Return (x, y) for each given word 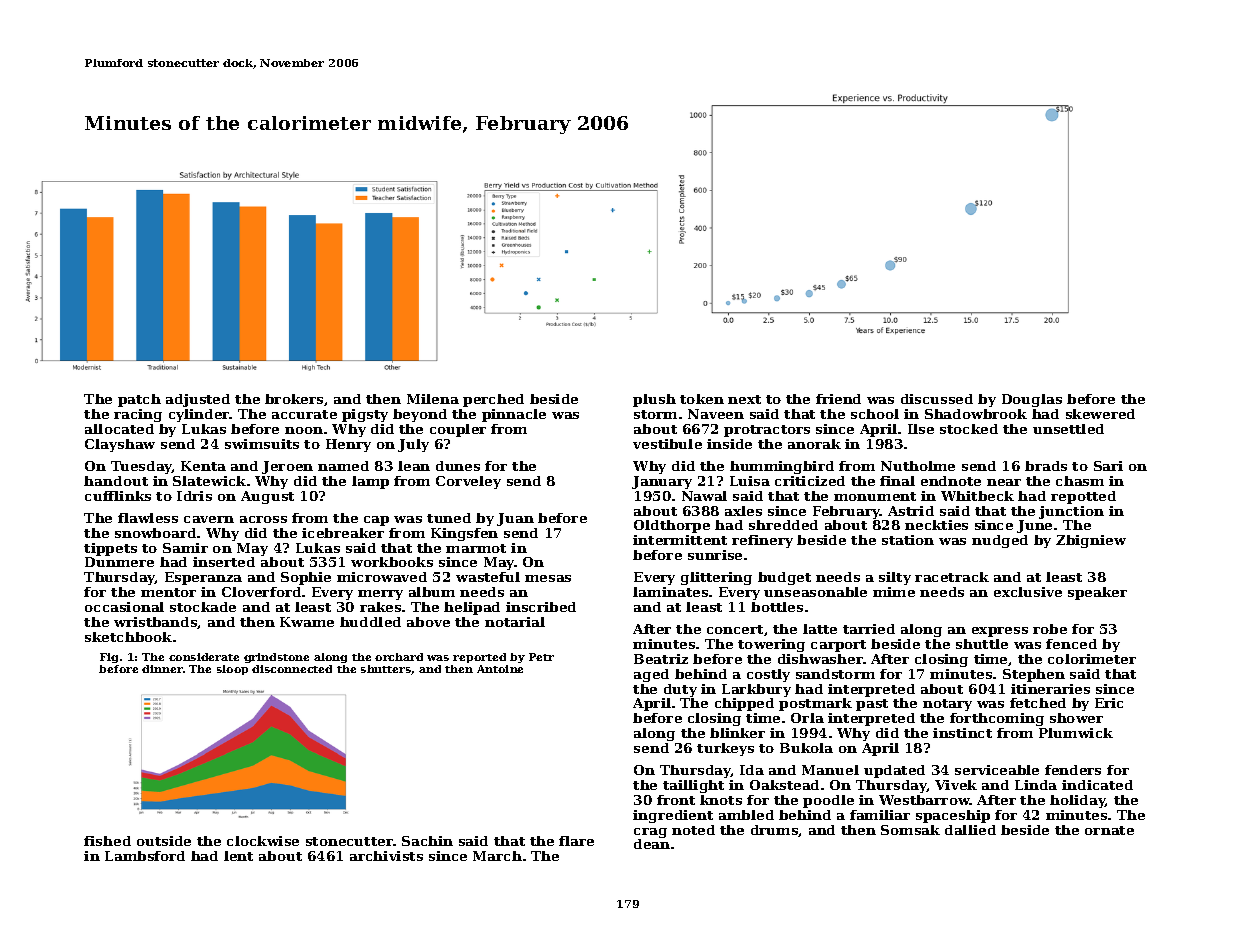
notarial (515, 622)
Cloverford (261, 592)
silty (895, 578)
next (744, 399)
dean (652, 844)
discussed (937, 399)
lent (238, 856)
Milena (433, 399)
